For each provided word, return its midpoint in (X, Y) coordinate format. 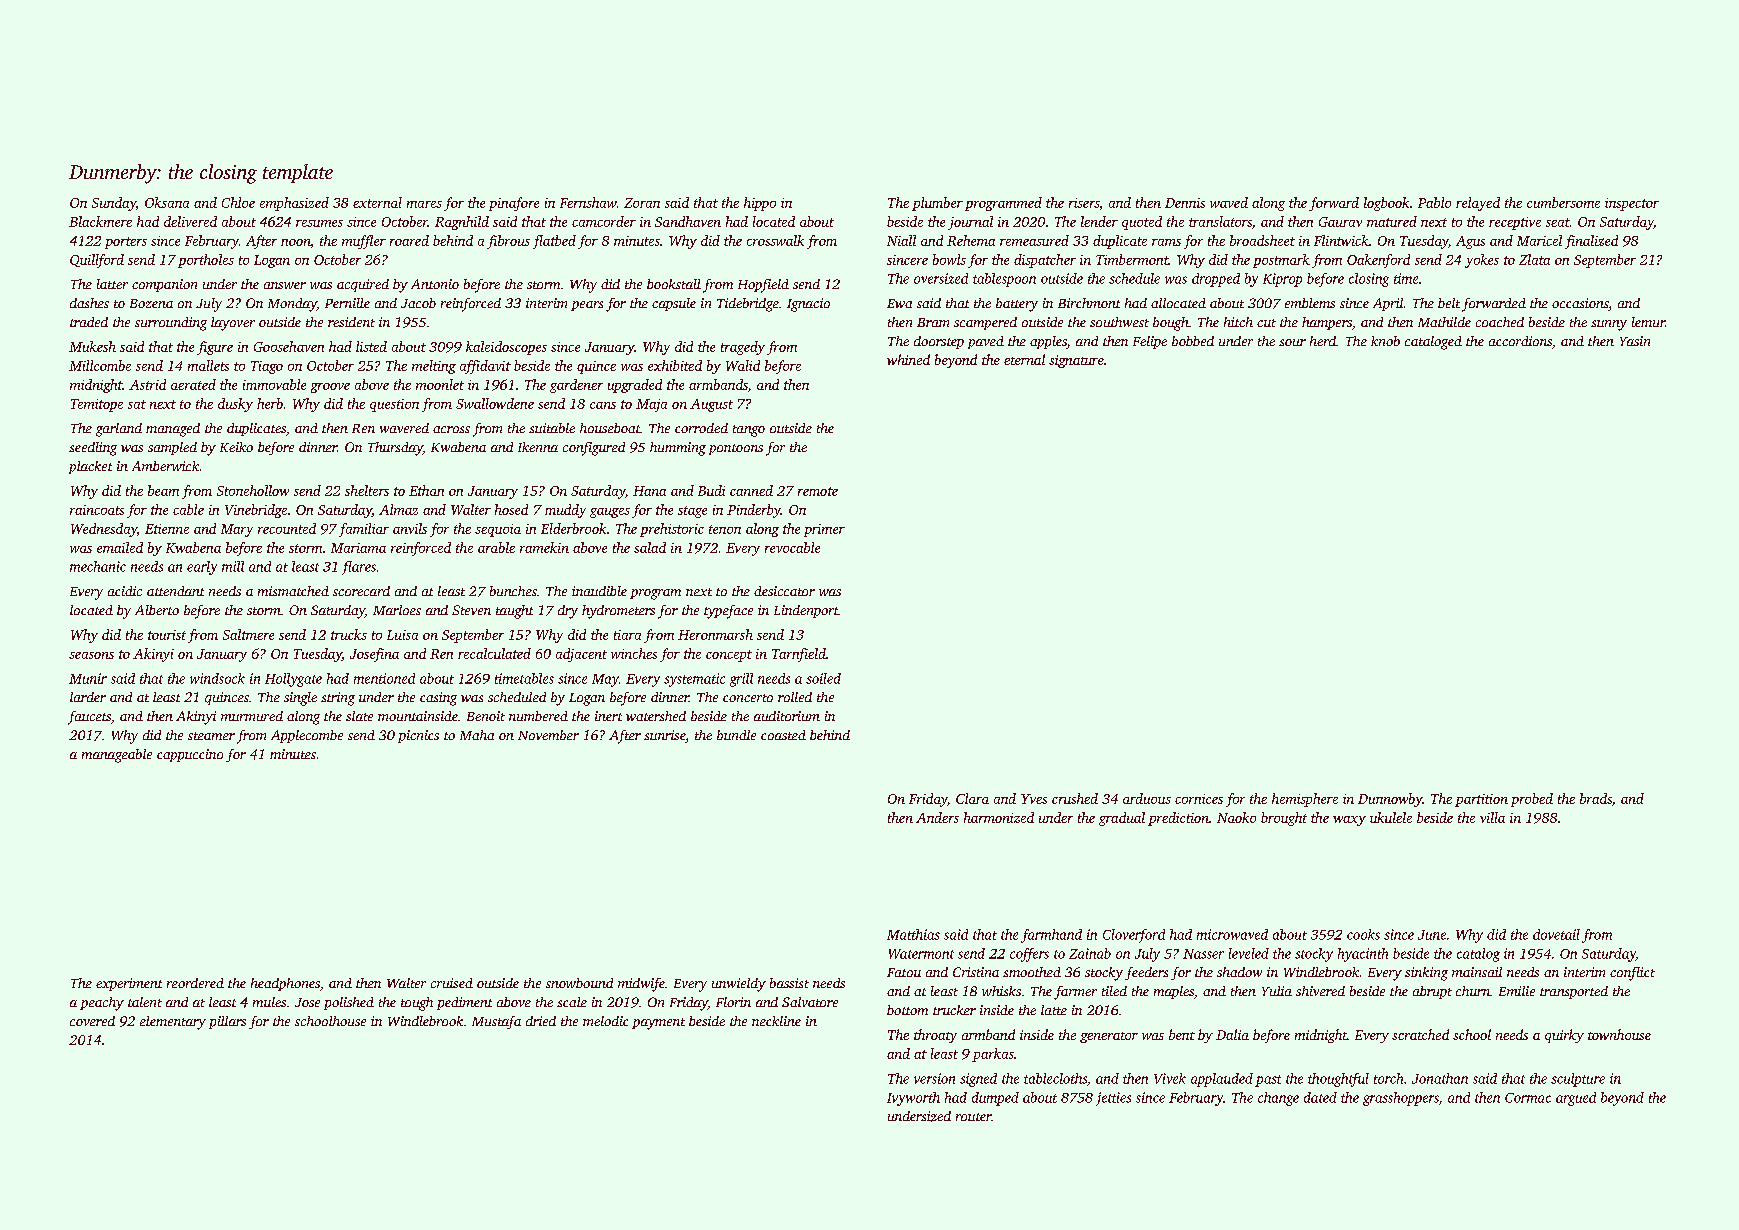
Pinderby (754, 511)
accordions (1520, 341)
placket (90, 467)
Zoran (642, 203)
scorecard (361, 591)
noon (295, 242)
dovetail (1556, 934)
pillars (227, 1022)
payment (658, 1024)
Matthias (913, 934)
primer (824, 530)
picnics (418, 736)
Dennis (1185, 203)
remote (818, 491)
